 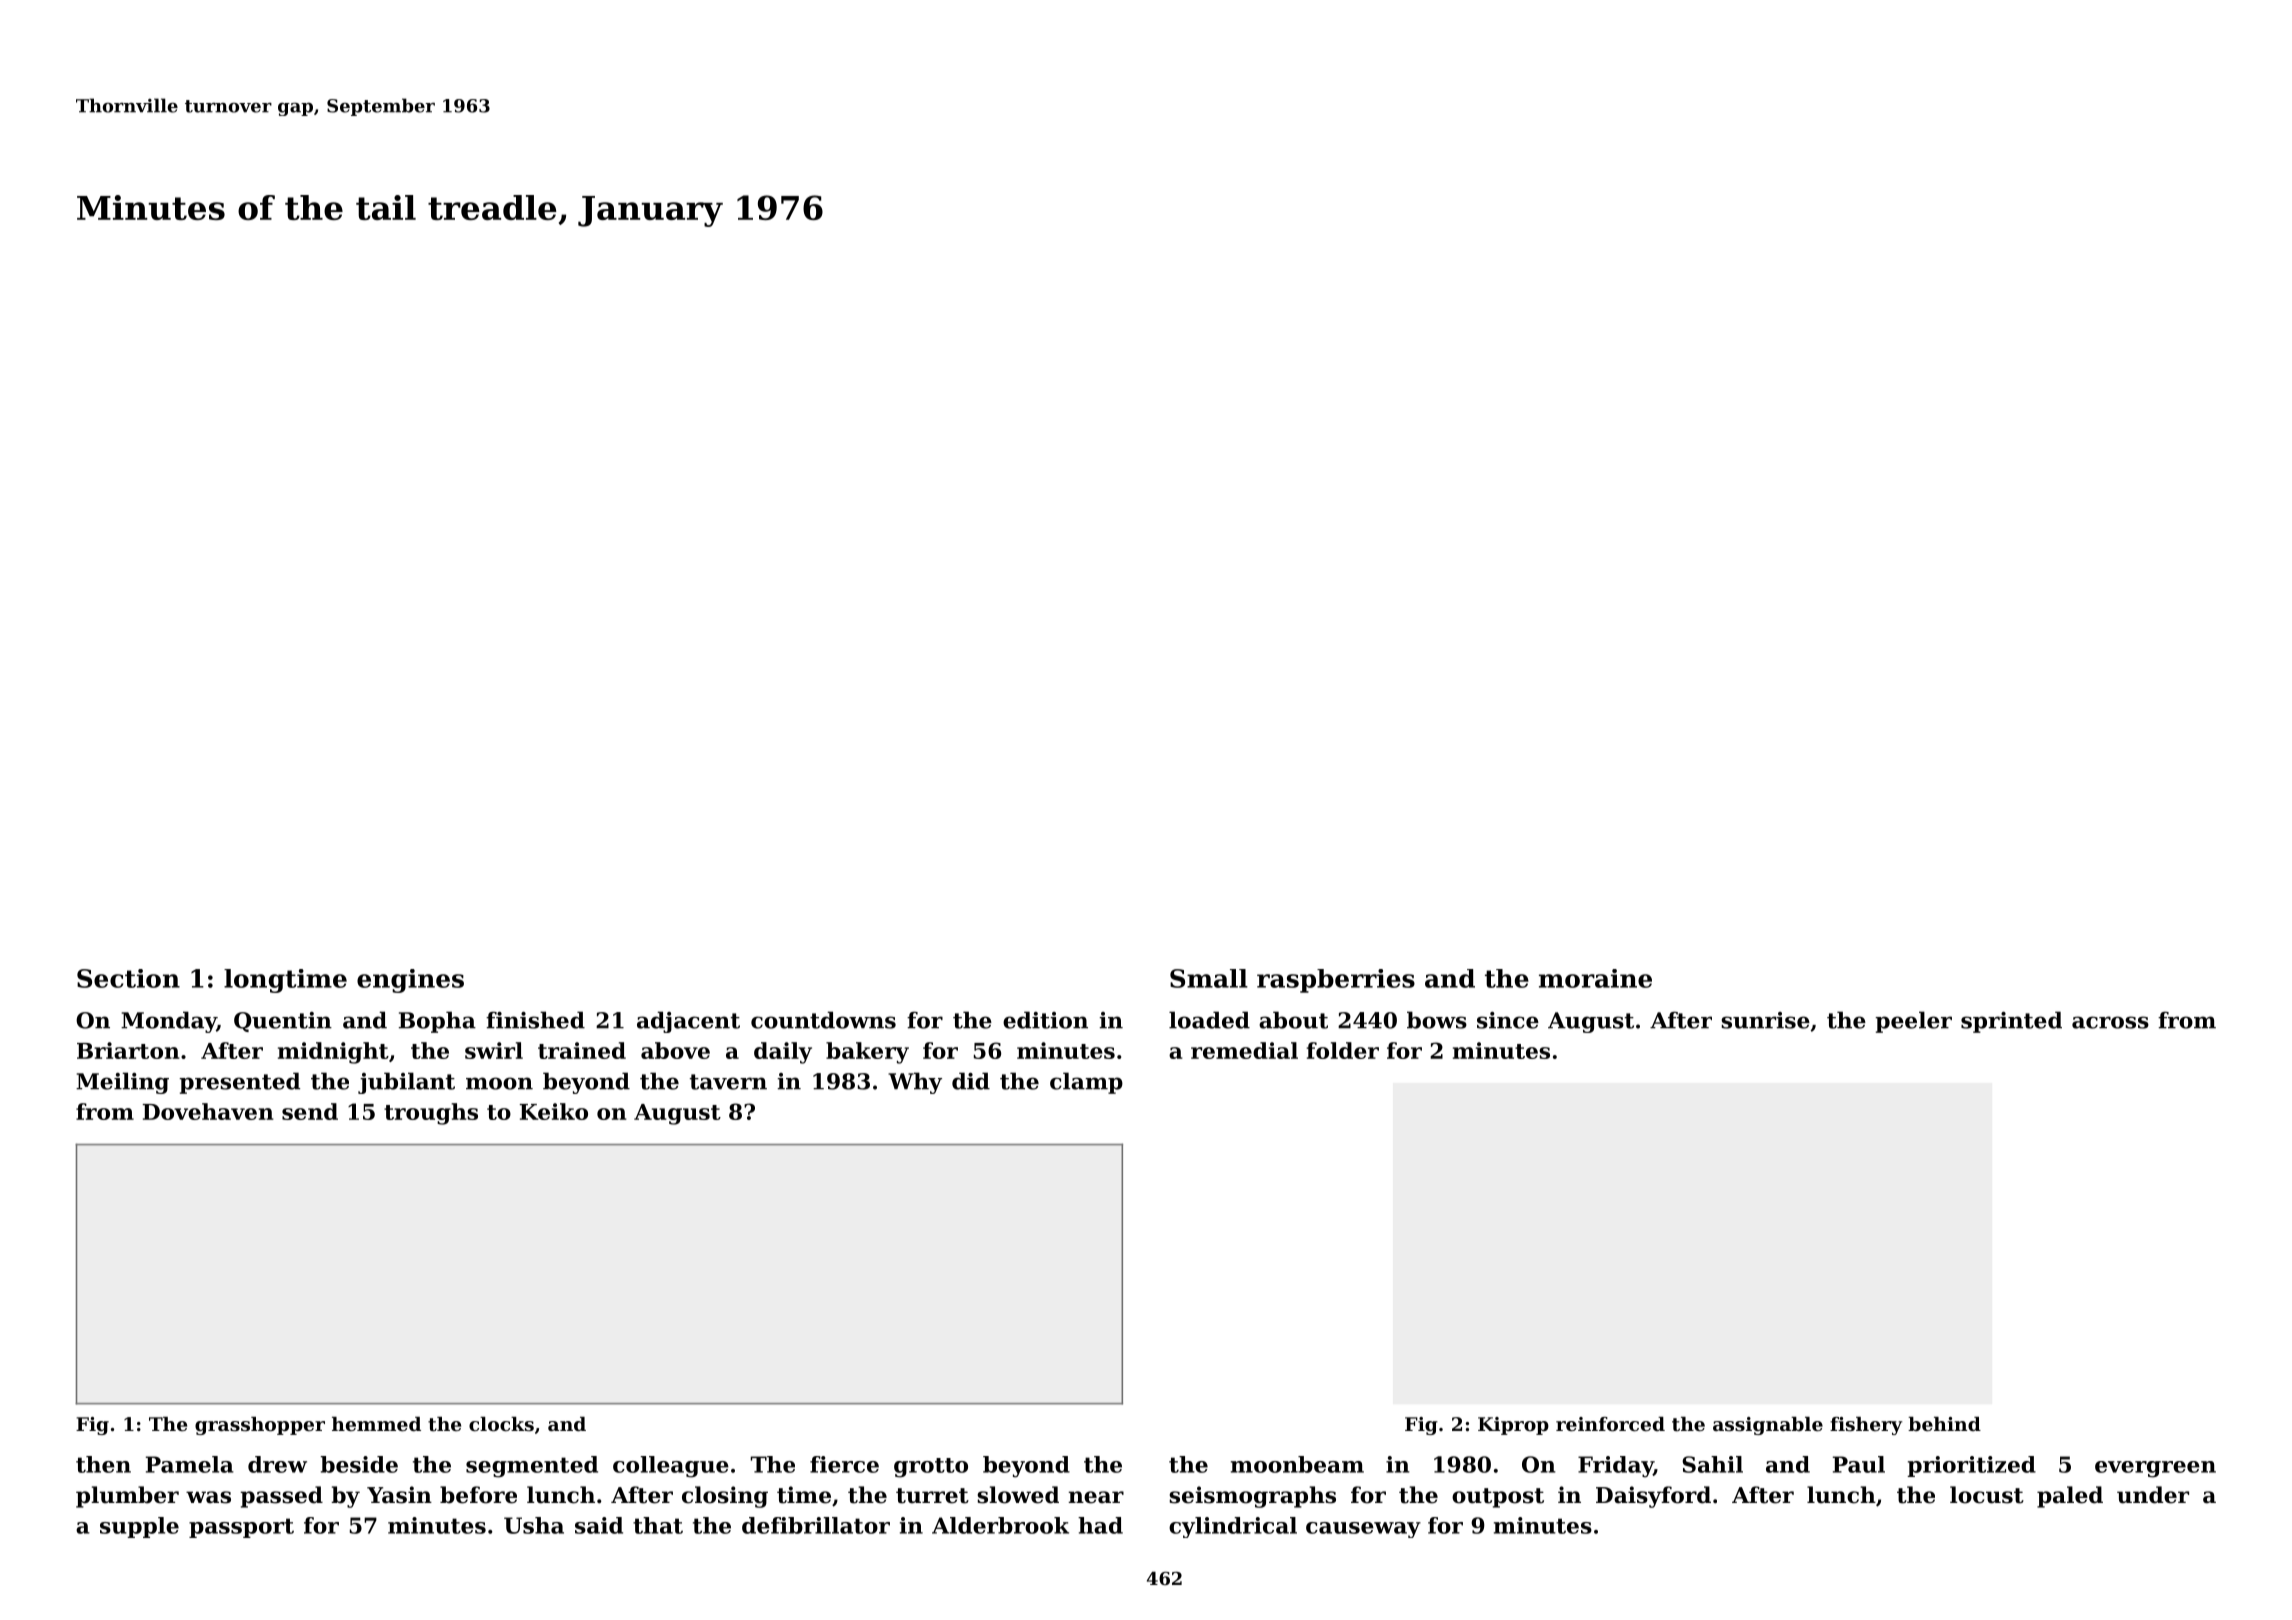 I want to click on moraine, so click(x=1595, y=978).
